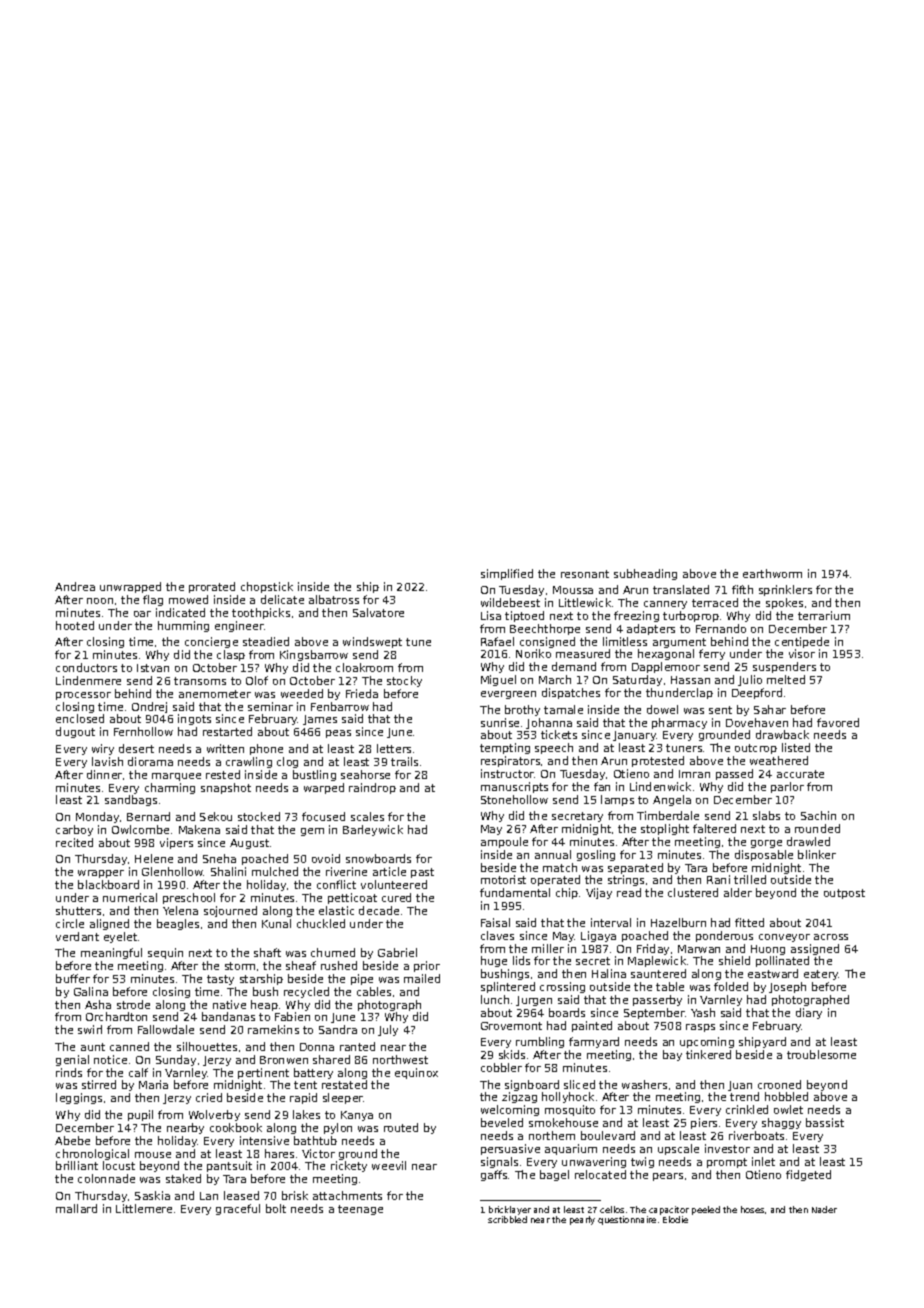 The width and height of the screenshot is (924, 1308). I want to click on fitted, so click(749, 922).
